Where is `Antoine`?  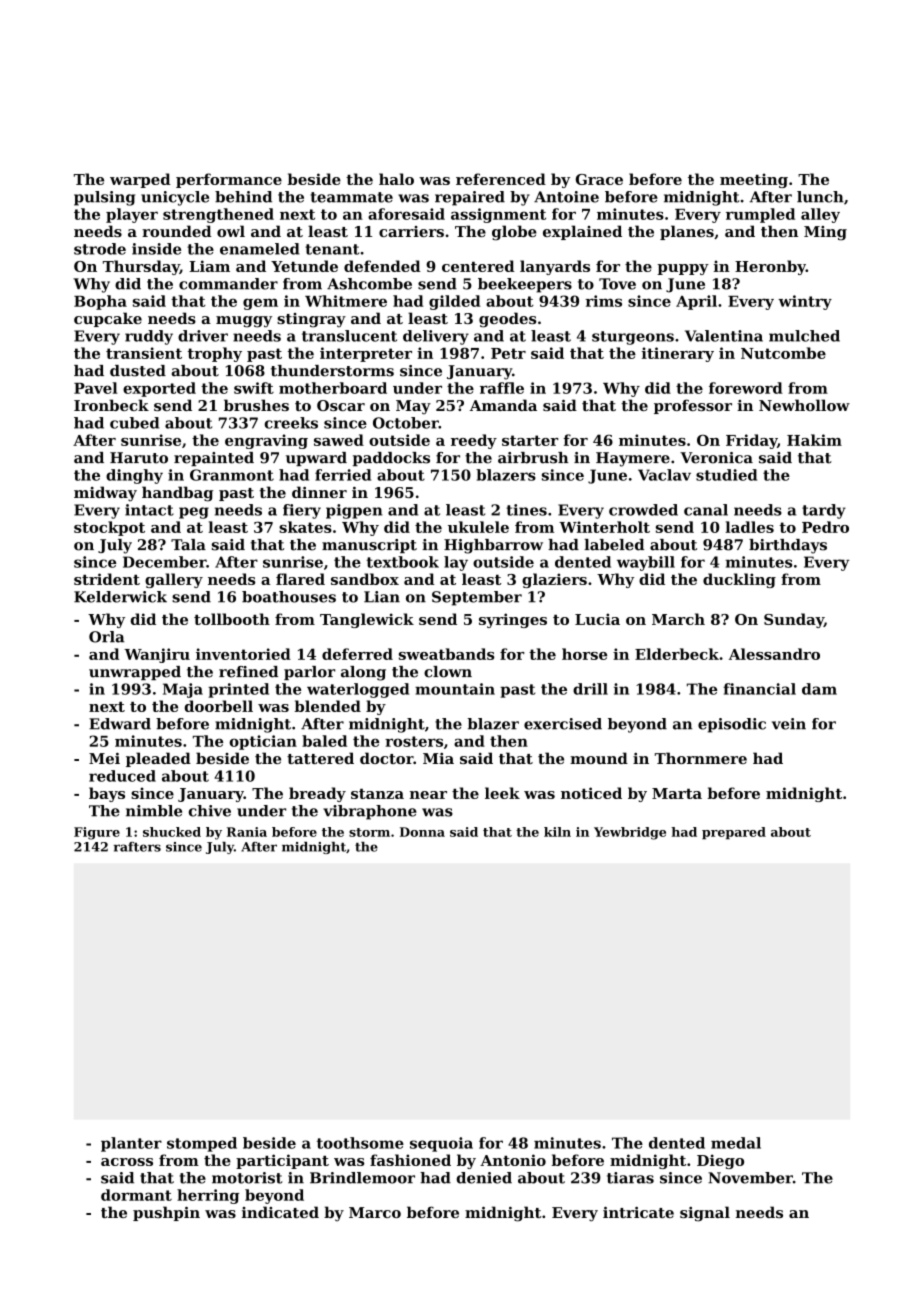
Antoine is located at coordinates (566, 197).
